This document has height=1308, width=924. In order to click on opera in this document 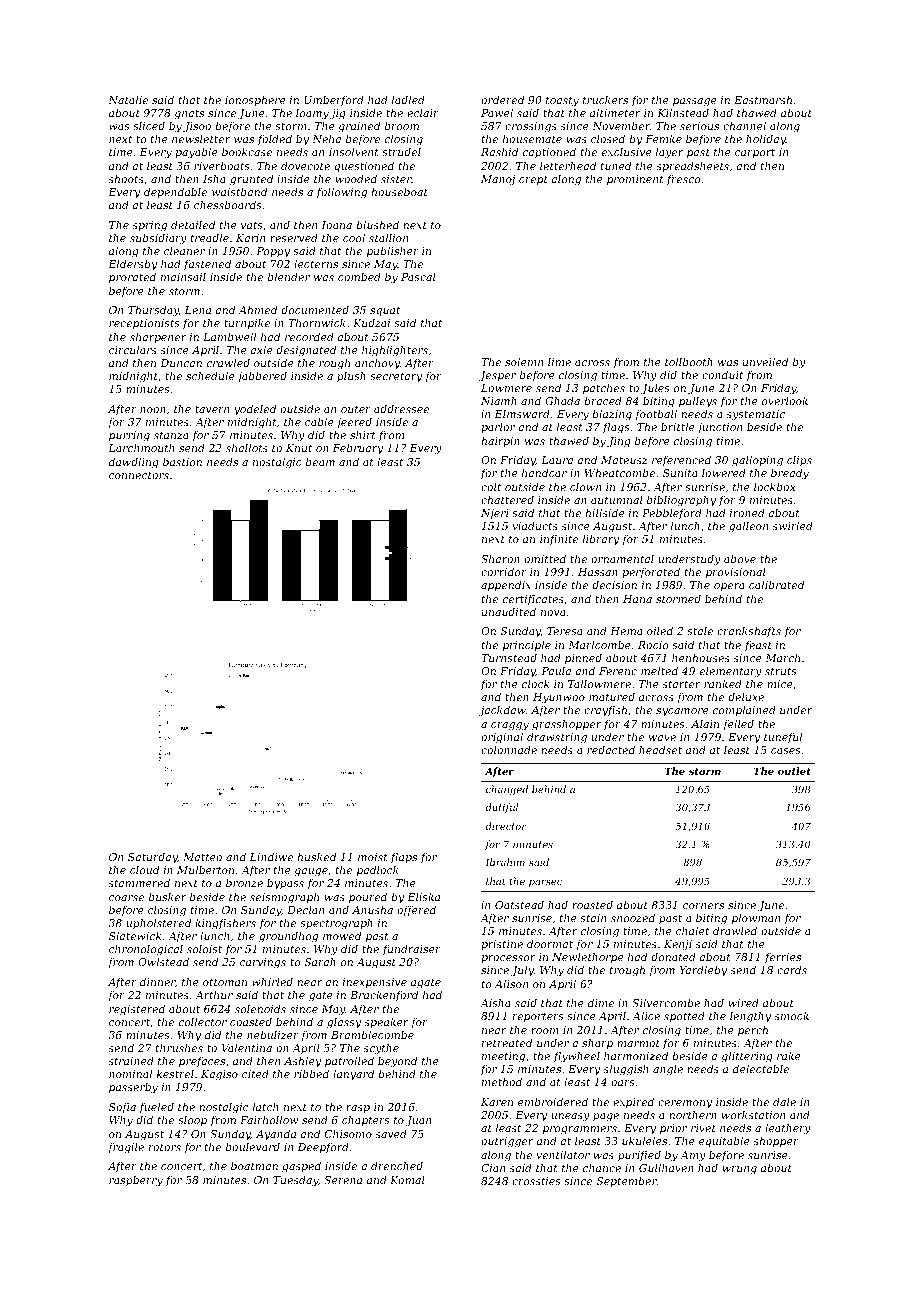, I will do `click(729, 587)`.
